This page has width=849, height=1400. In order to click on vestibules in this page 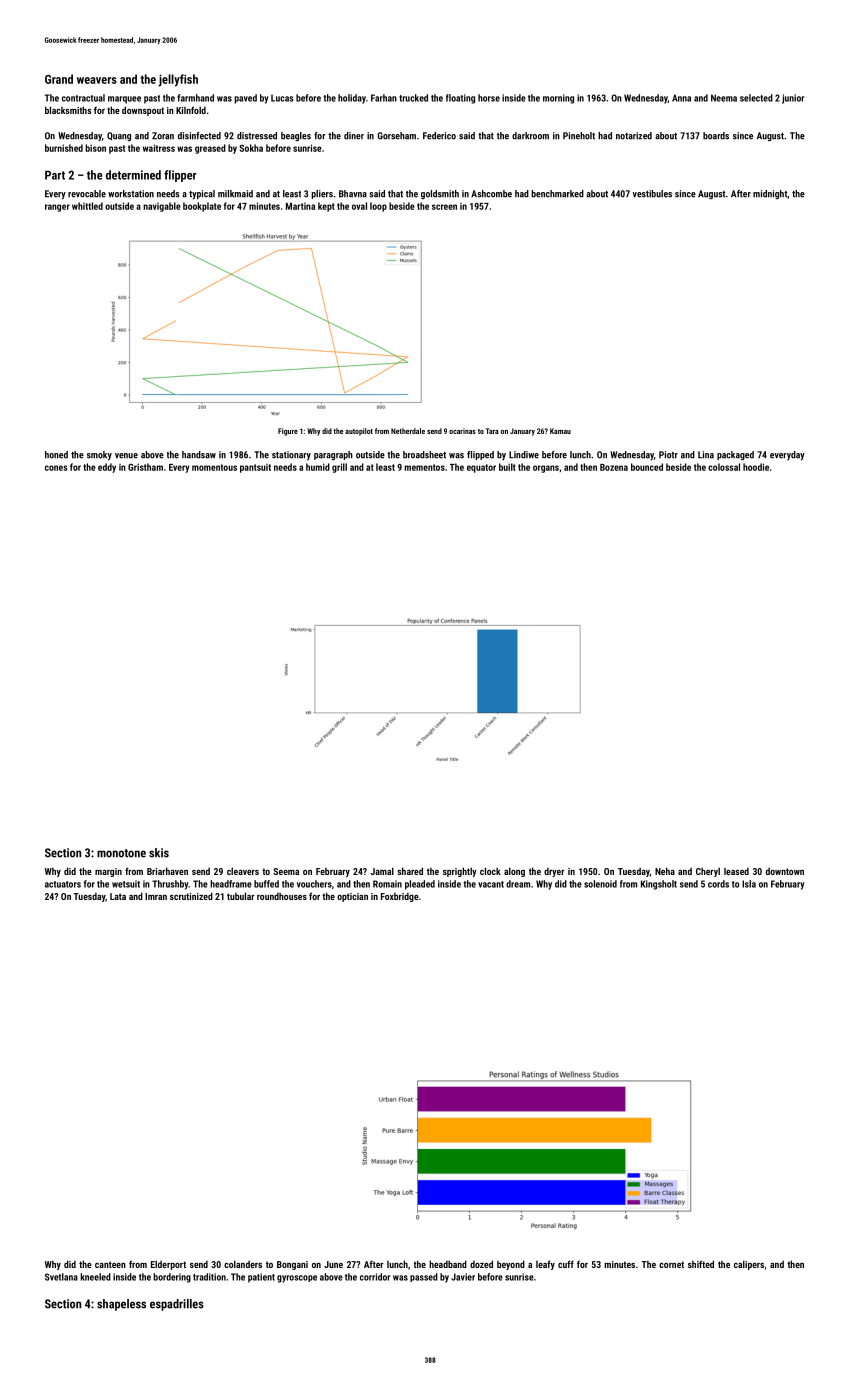, I will do `click(652, 194)`.
